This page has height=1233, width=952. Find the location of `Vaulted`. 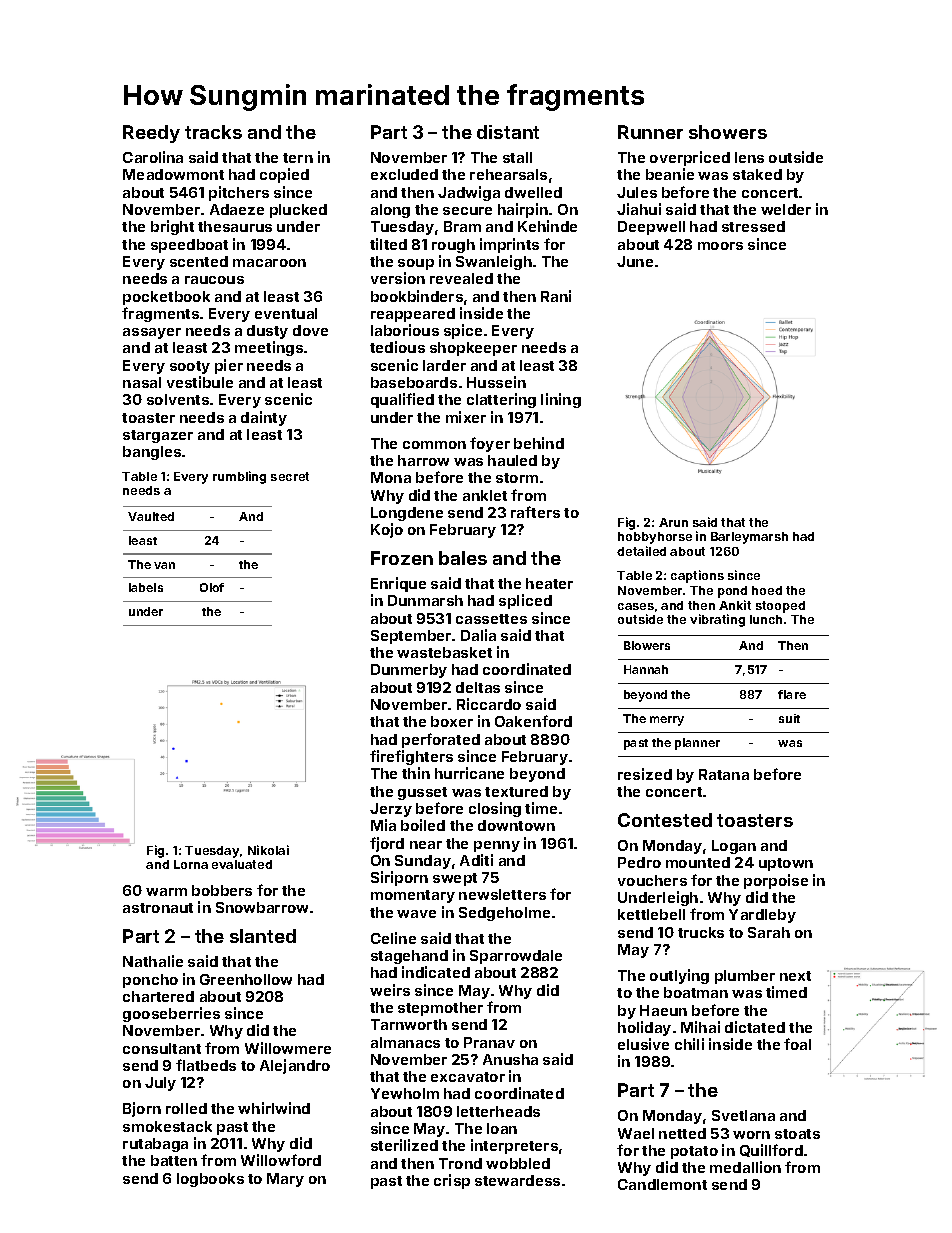

Vaulted is located at coordinates (151, 516).
